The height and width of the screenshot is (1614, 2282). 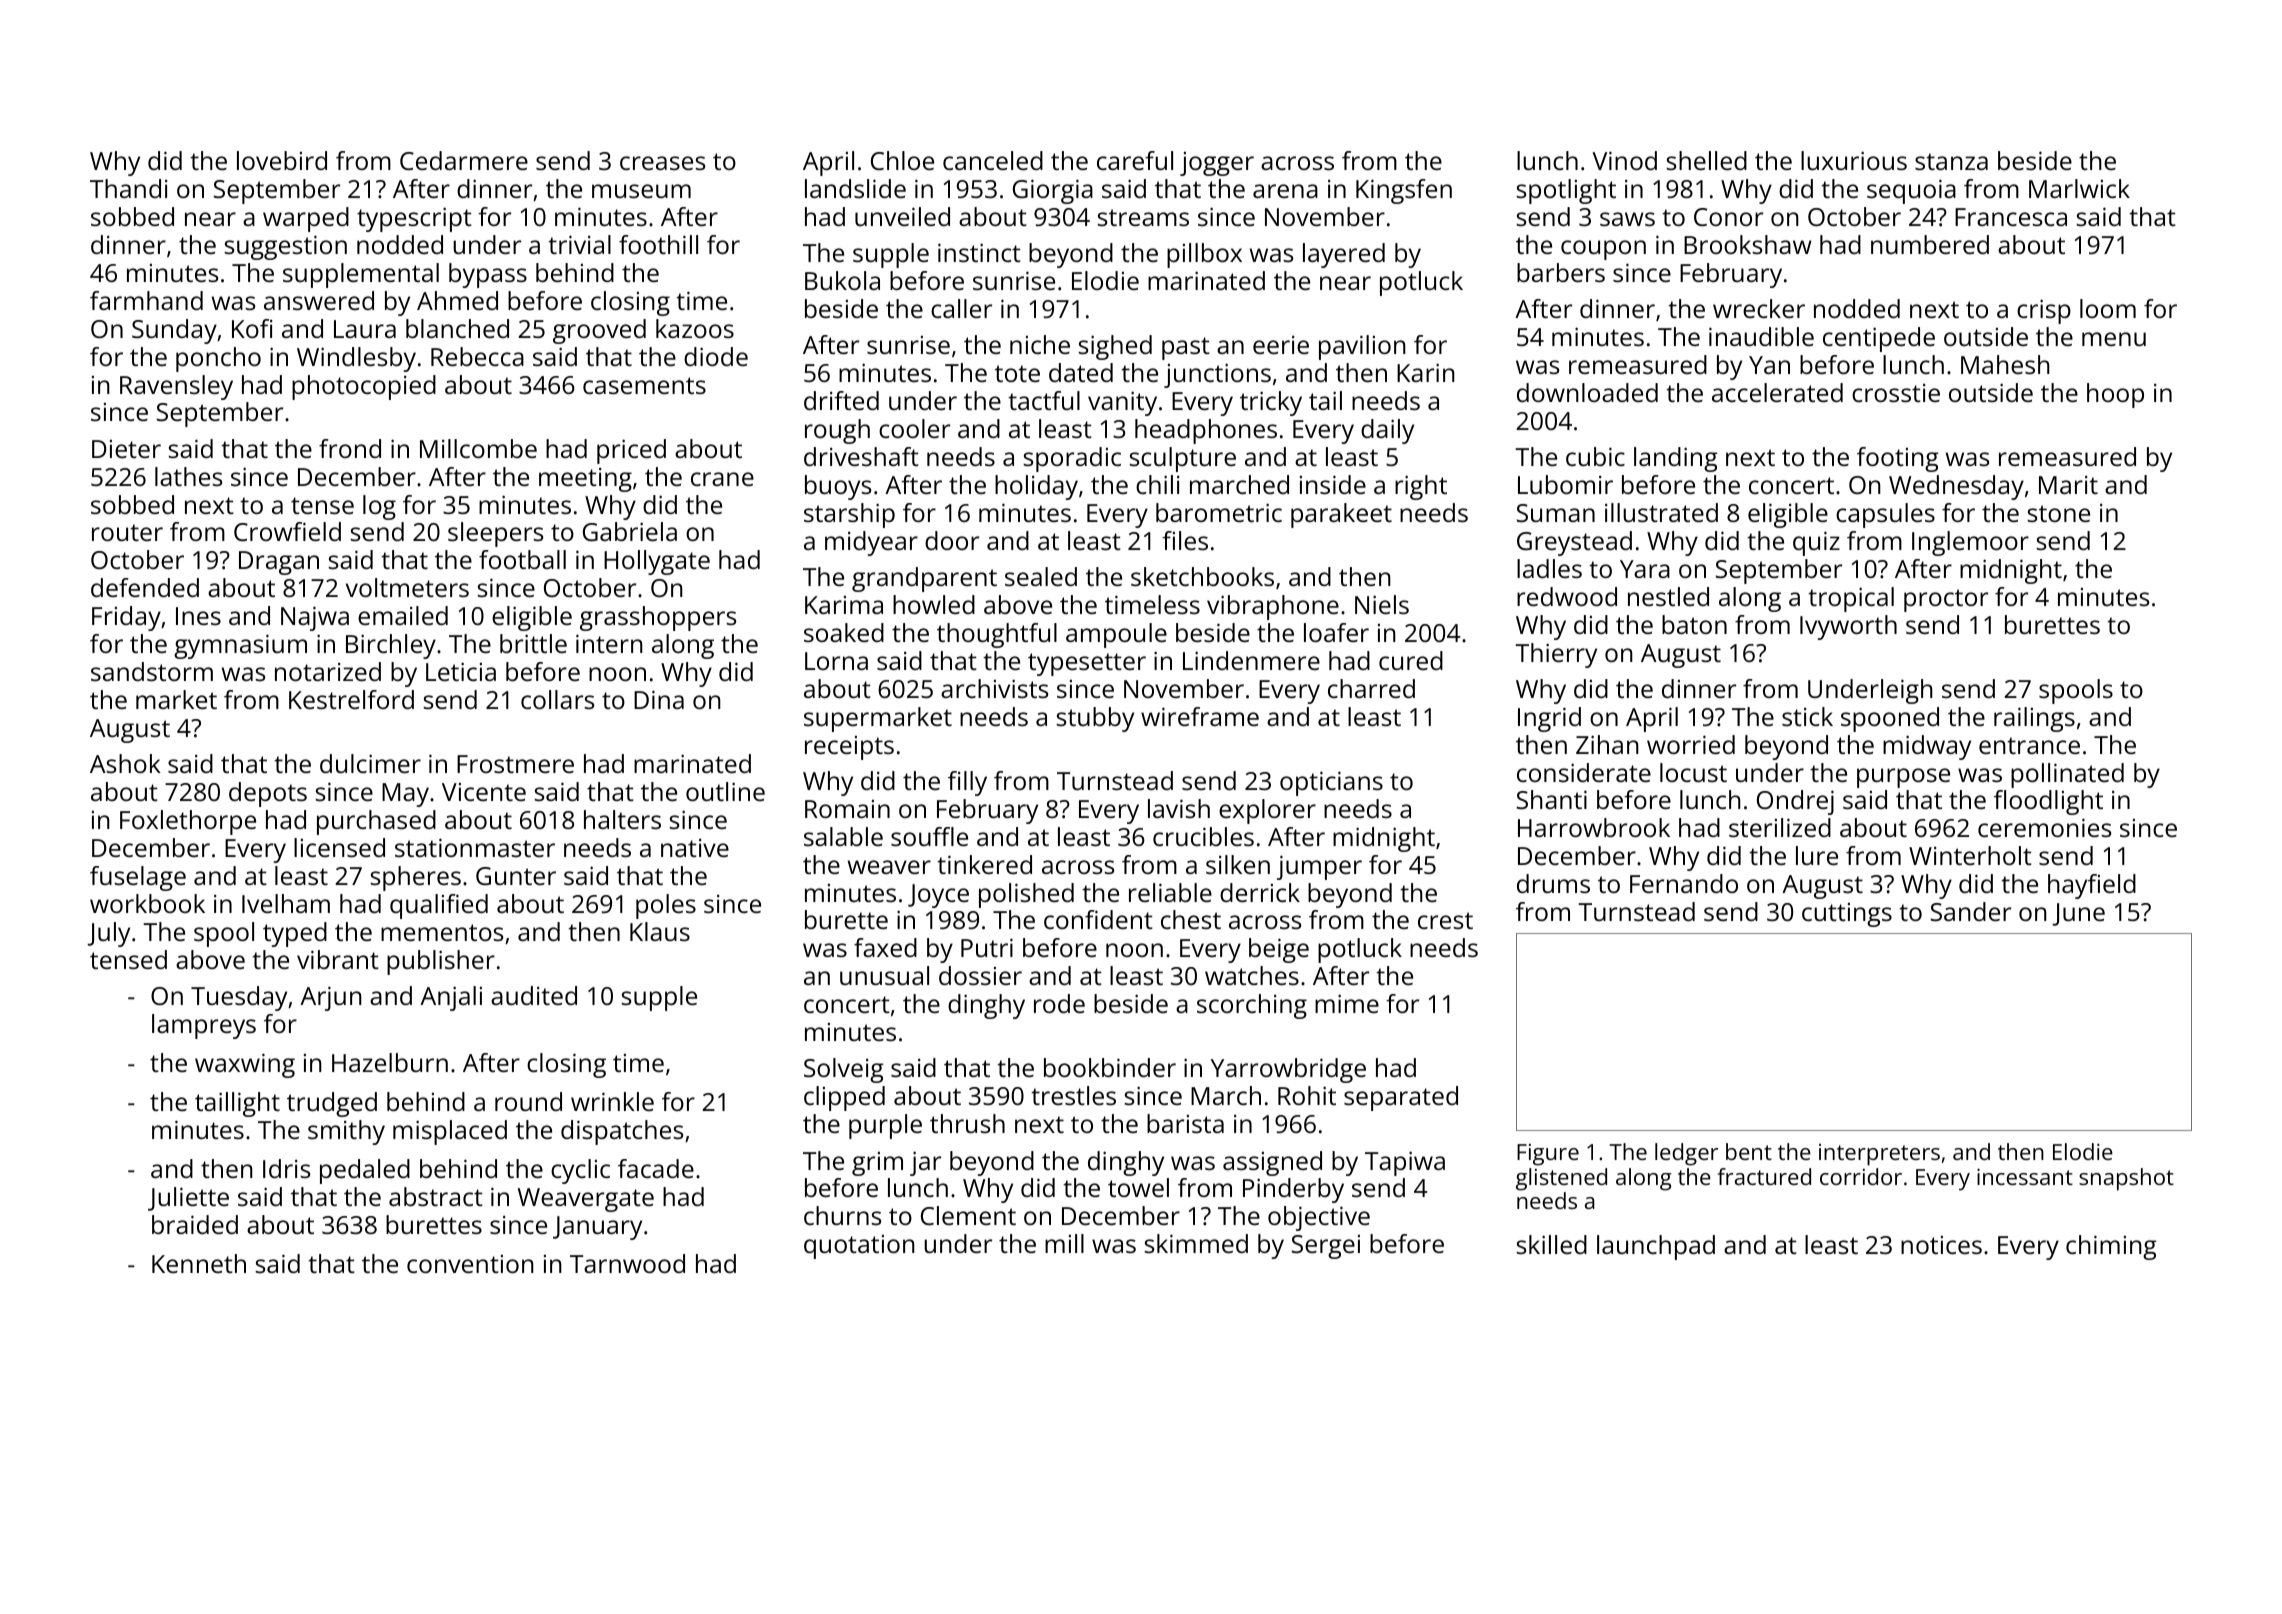 I want to click on Niels, so click(x=1382, y=604).
